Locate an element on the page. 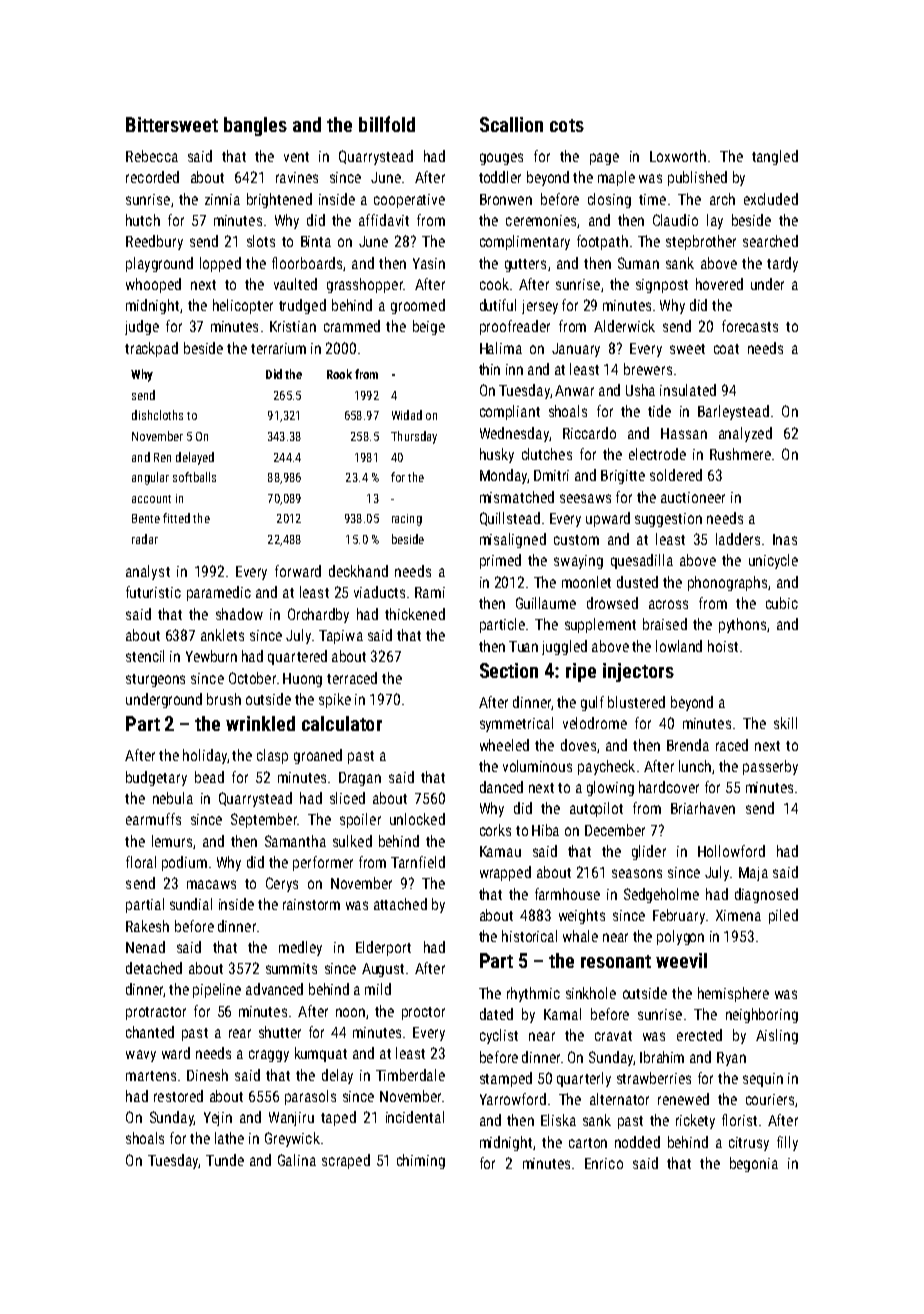 The image size is (924, 1314). farmhouse is located at coordinates (567, 894).
